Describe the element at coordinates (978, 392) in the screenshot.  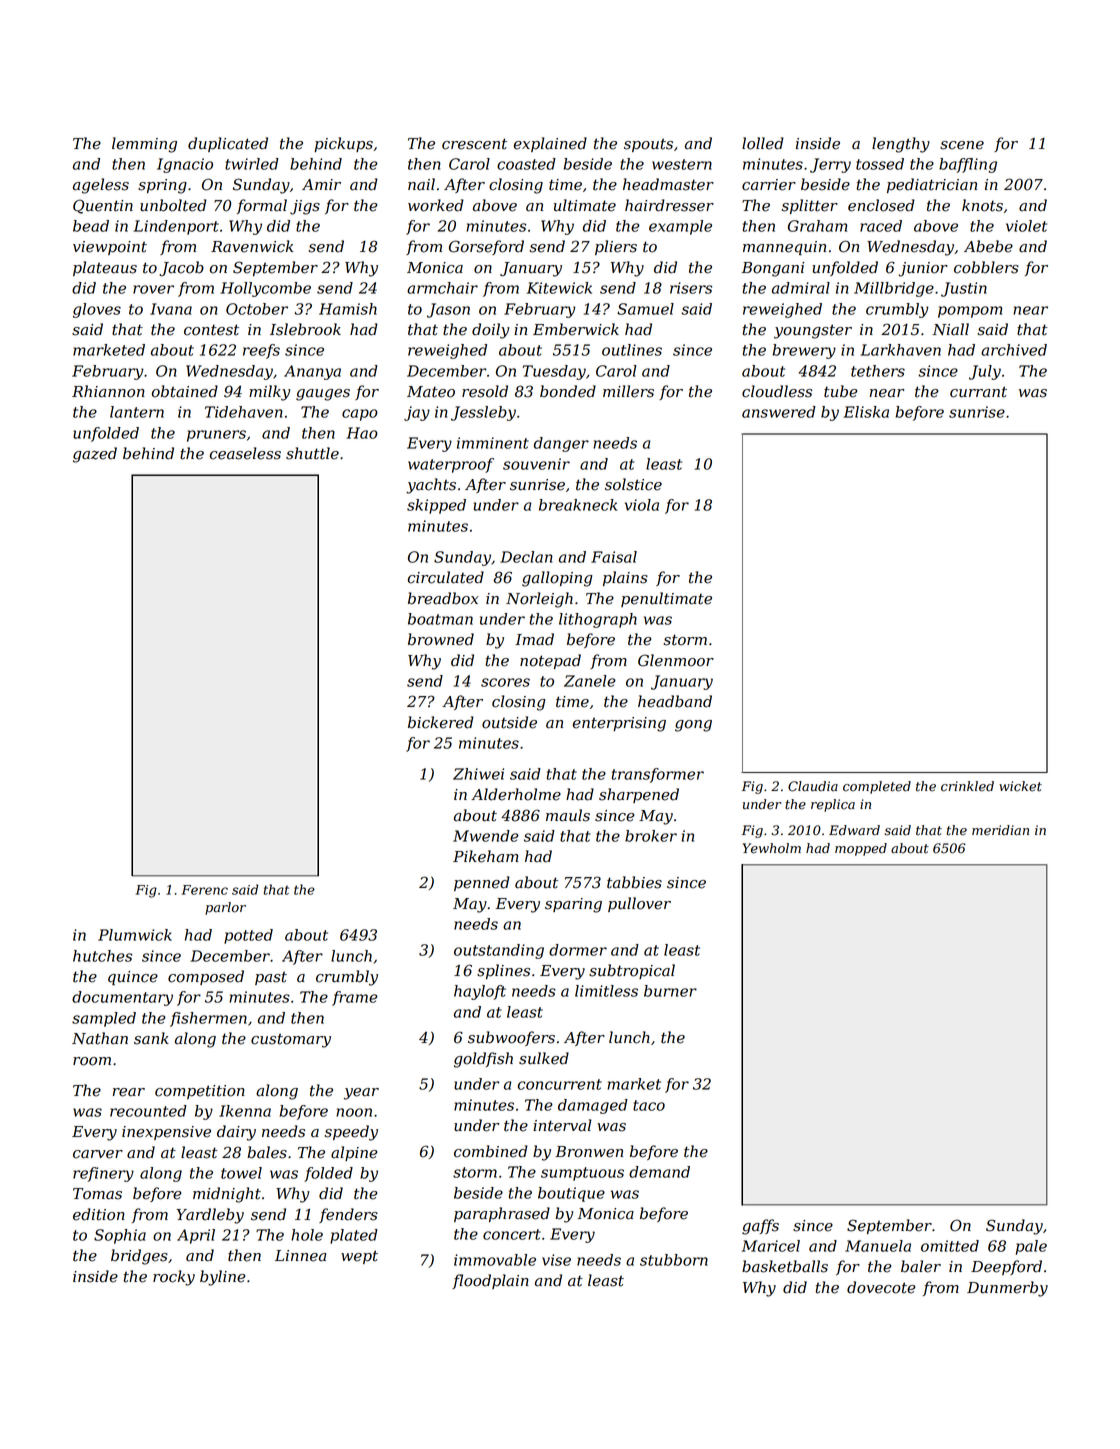
I see `currant` at that location.
